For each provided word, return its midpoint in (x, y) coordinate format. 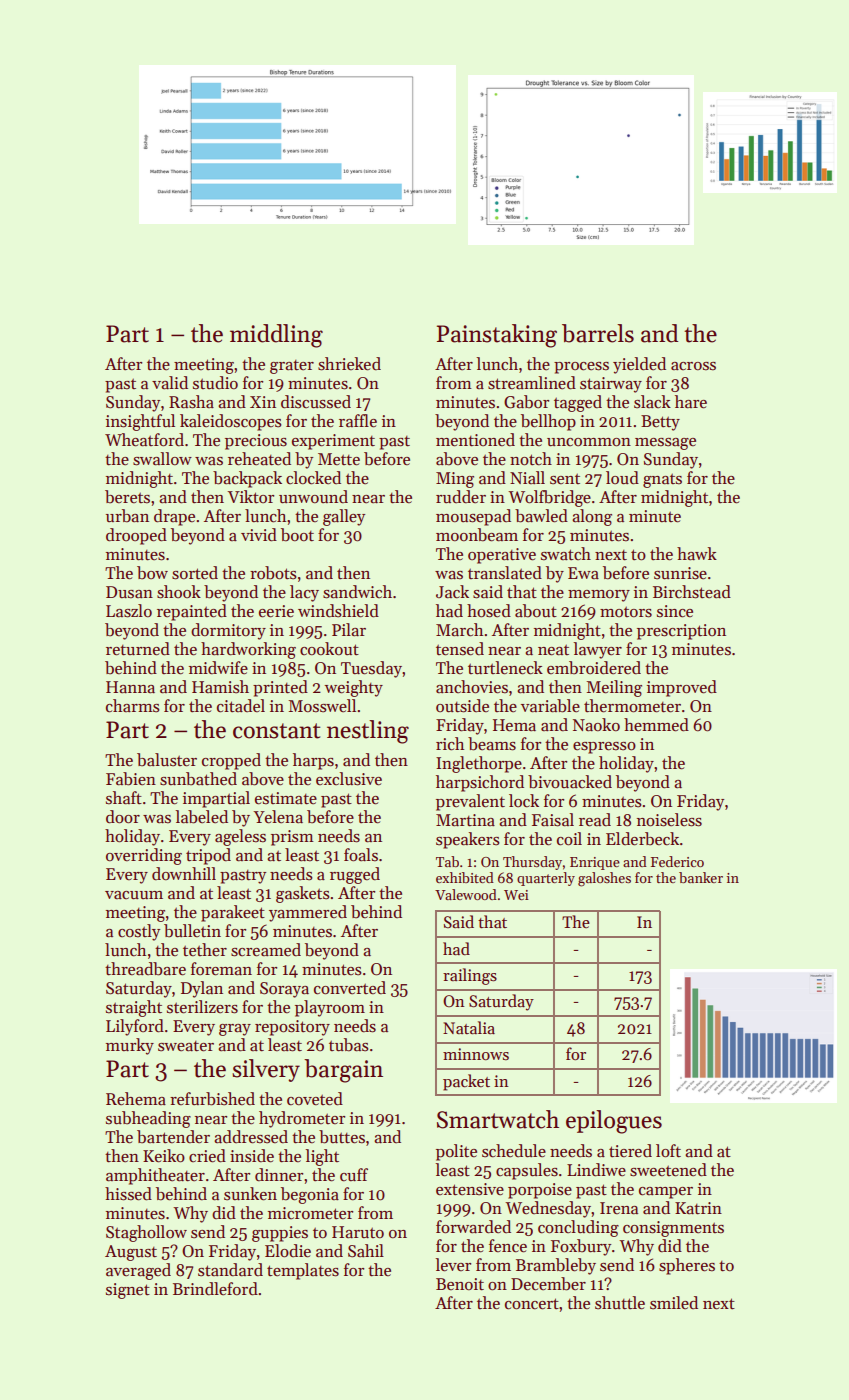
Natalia (469, 1027)
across (693, 366)
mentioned (475, 440)
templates (303, 1271)
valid (170, 383)
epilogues (614, 1122)
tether (205, 950)
